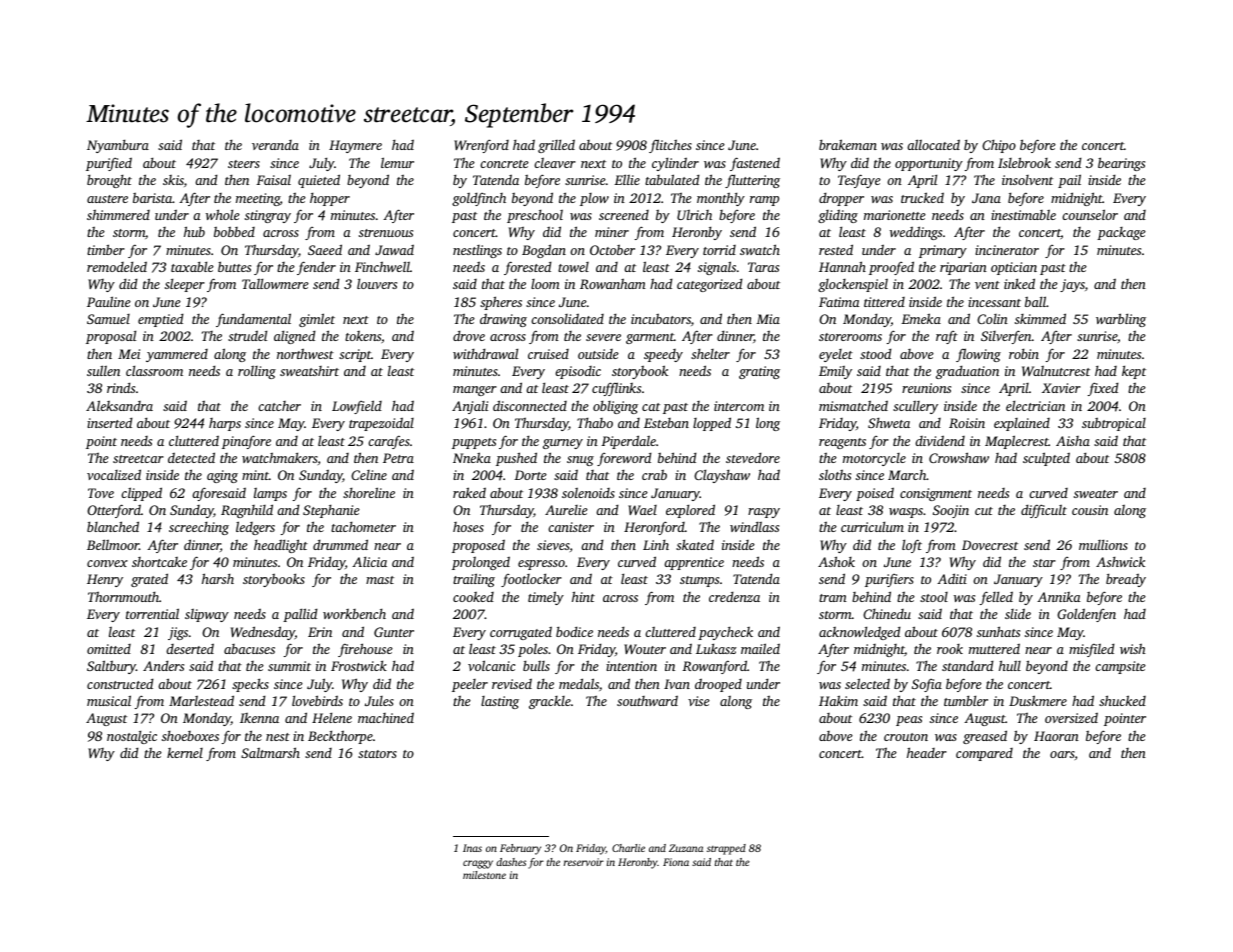  I want to click on brakeman, so click(848, 144).
